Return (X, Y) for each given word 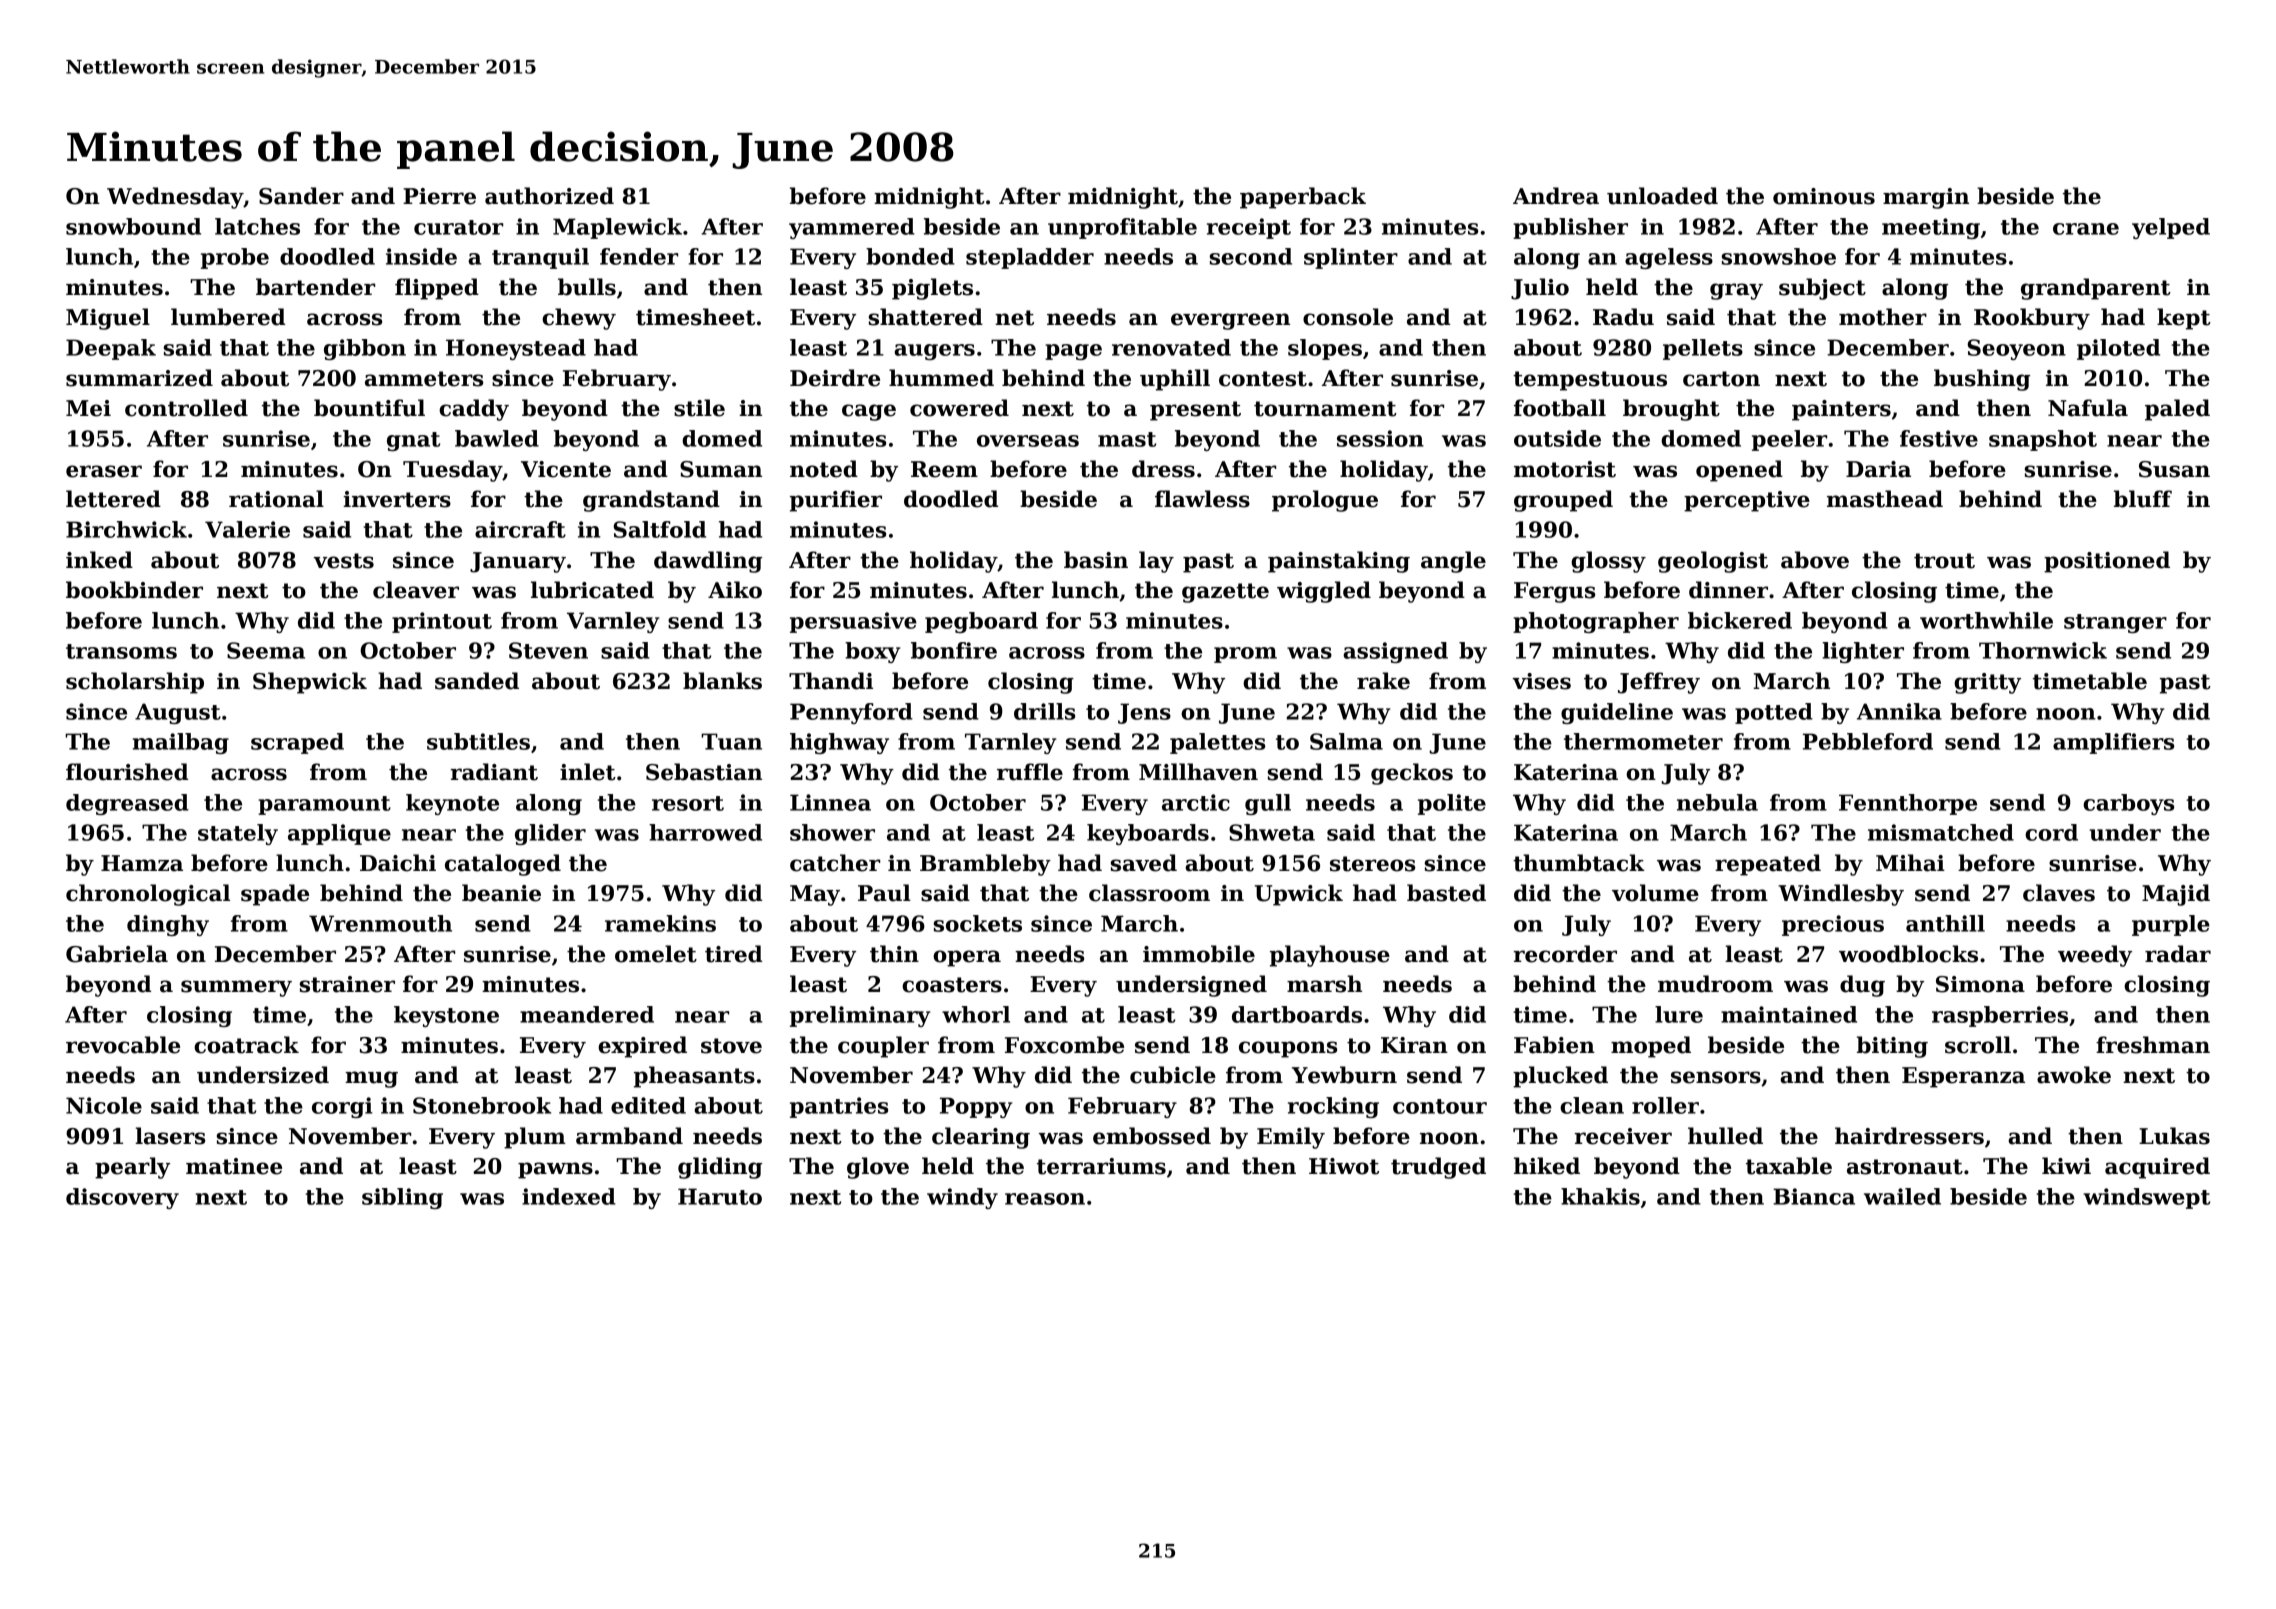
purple (2171, 925)
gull (1268, 804)
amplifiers (2113, 743)
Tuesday (453, 471)
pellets (1703, 349)
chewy (579, 319)
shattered (926, 317)
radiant (494, 772)
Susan (2174, 469)
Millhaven (1198, 772)
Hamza (142, 863)
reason (1045, 1199)
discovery (122, 1198)
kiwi (2066, 1165)
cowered (959, 408)
